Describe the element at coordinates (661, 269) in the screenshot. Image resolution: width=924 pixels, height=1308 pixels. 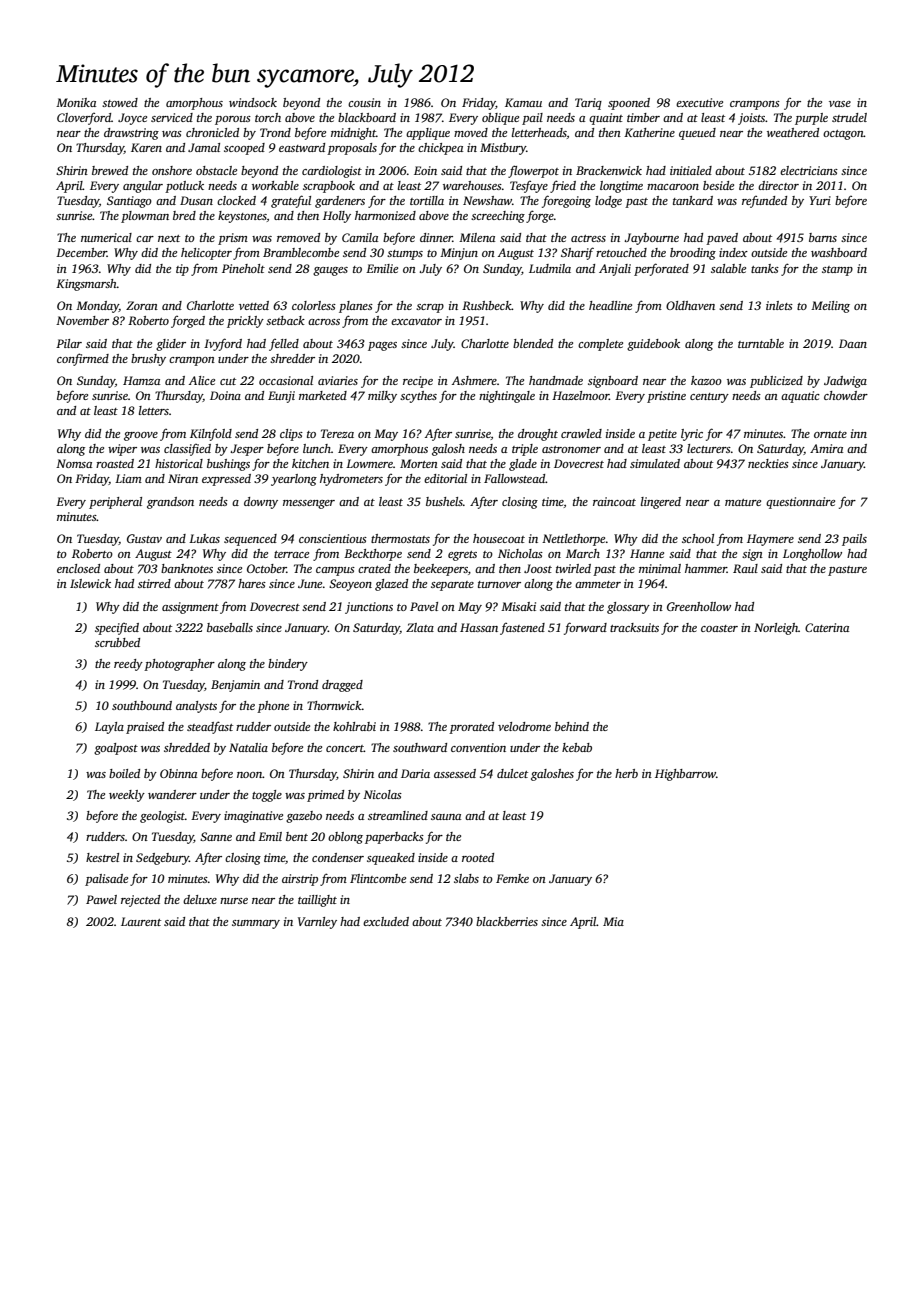
I see `perforated` at that location.
